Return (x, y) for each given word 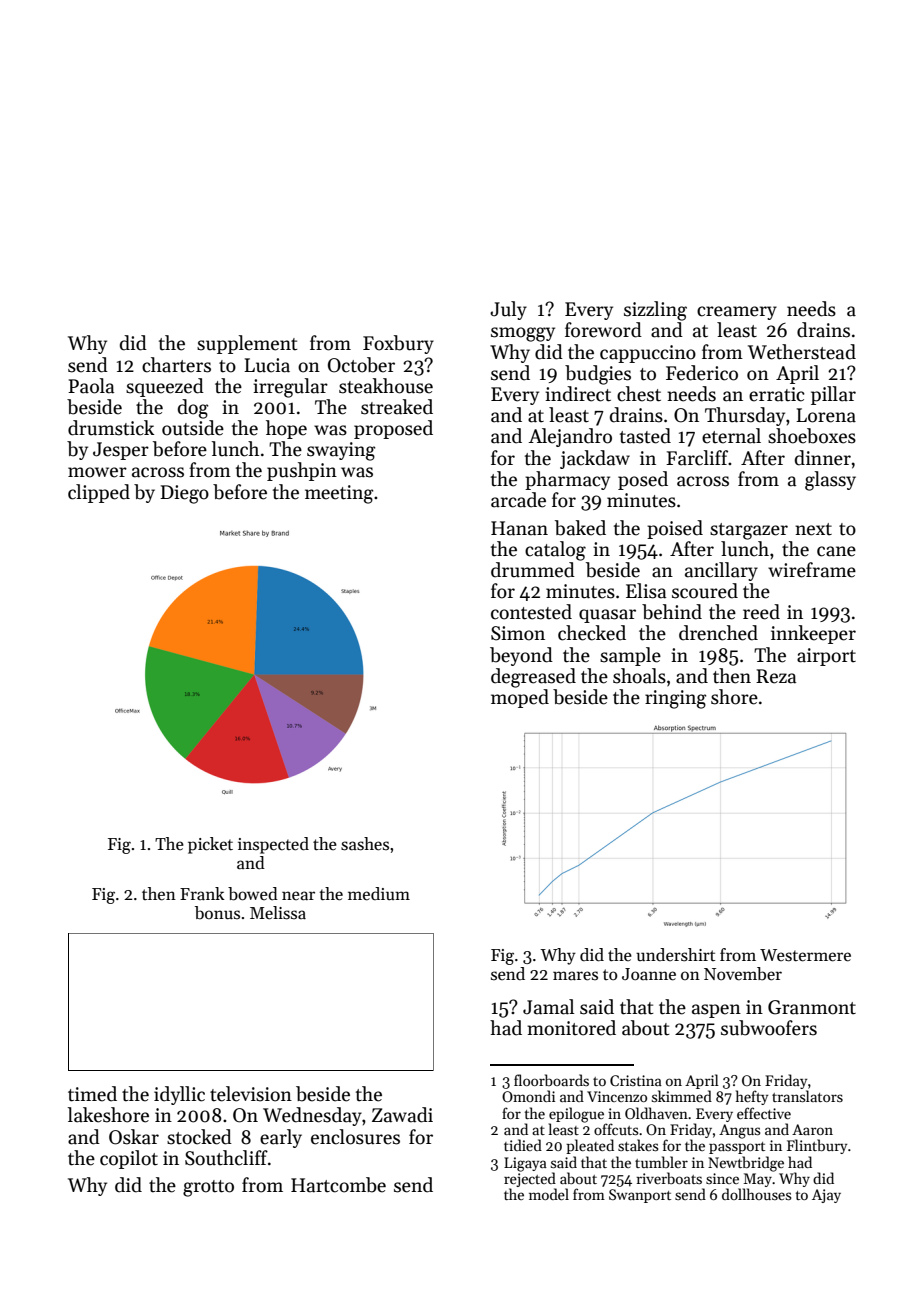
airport (826, 657)
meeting (339, 494)
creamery (737, 313)
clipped (99, 493)
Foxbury (398, 344)
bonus (217, 913)
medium (379, 894)
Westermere (805, 955)
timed (92, 1094)
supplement (247, 344)
